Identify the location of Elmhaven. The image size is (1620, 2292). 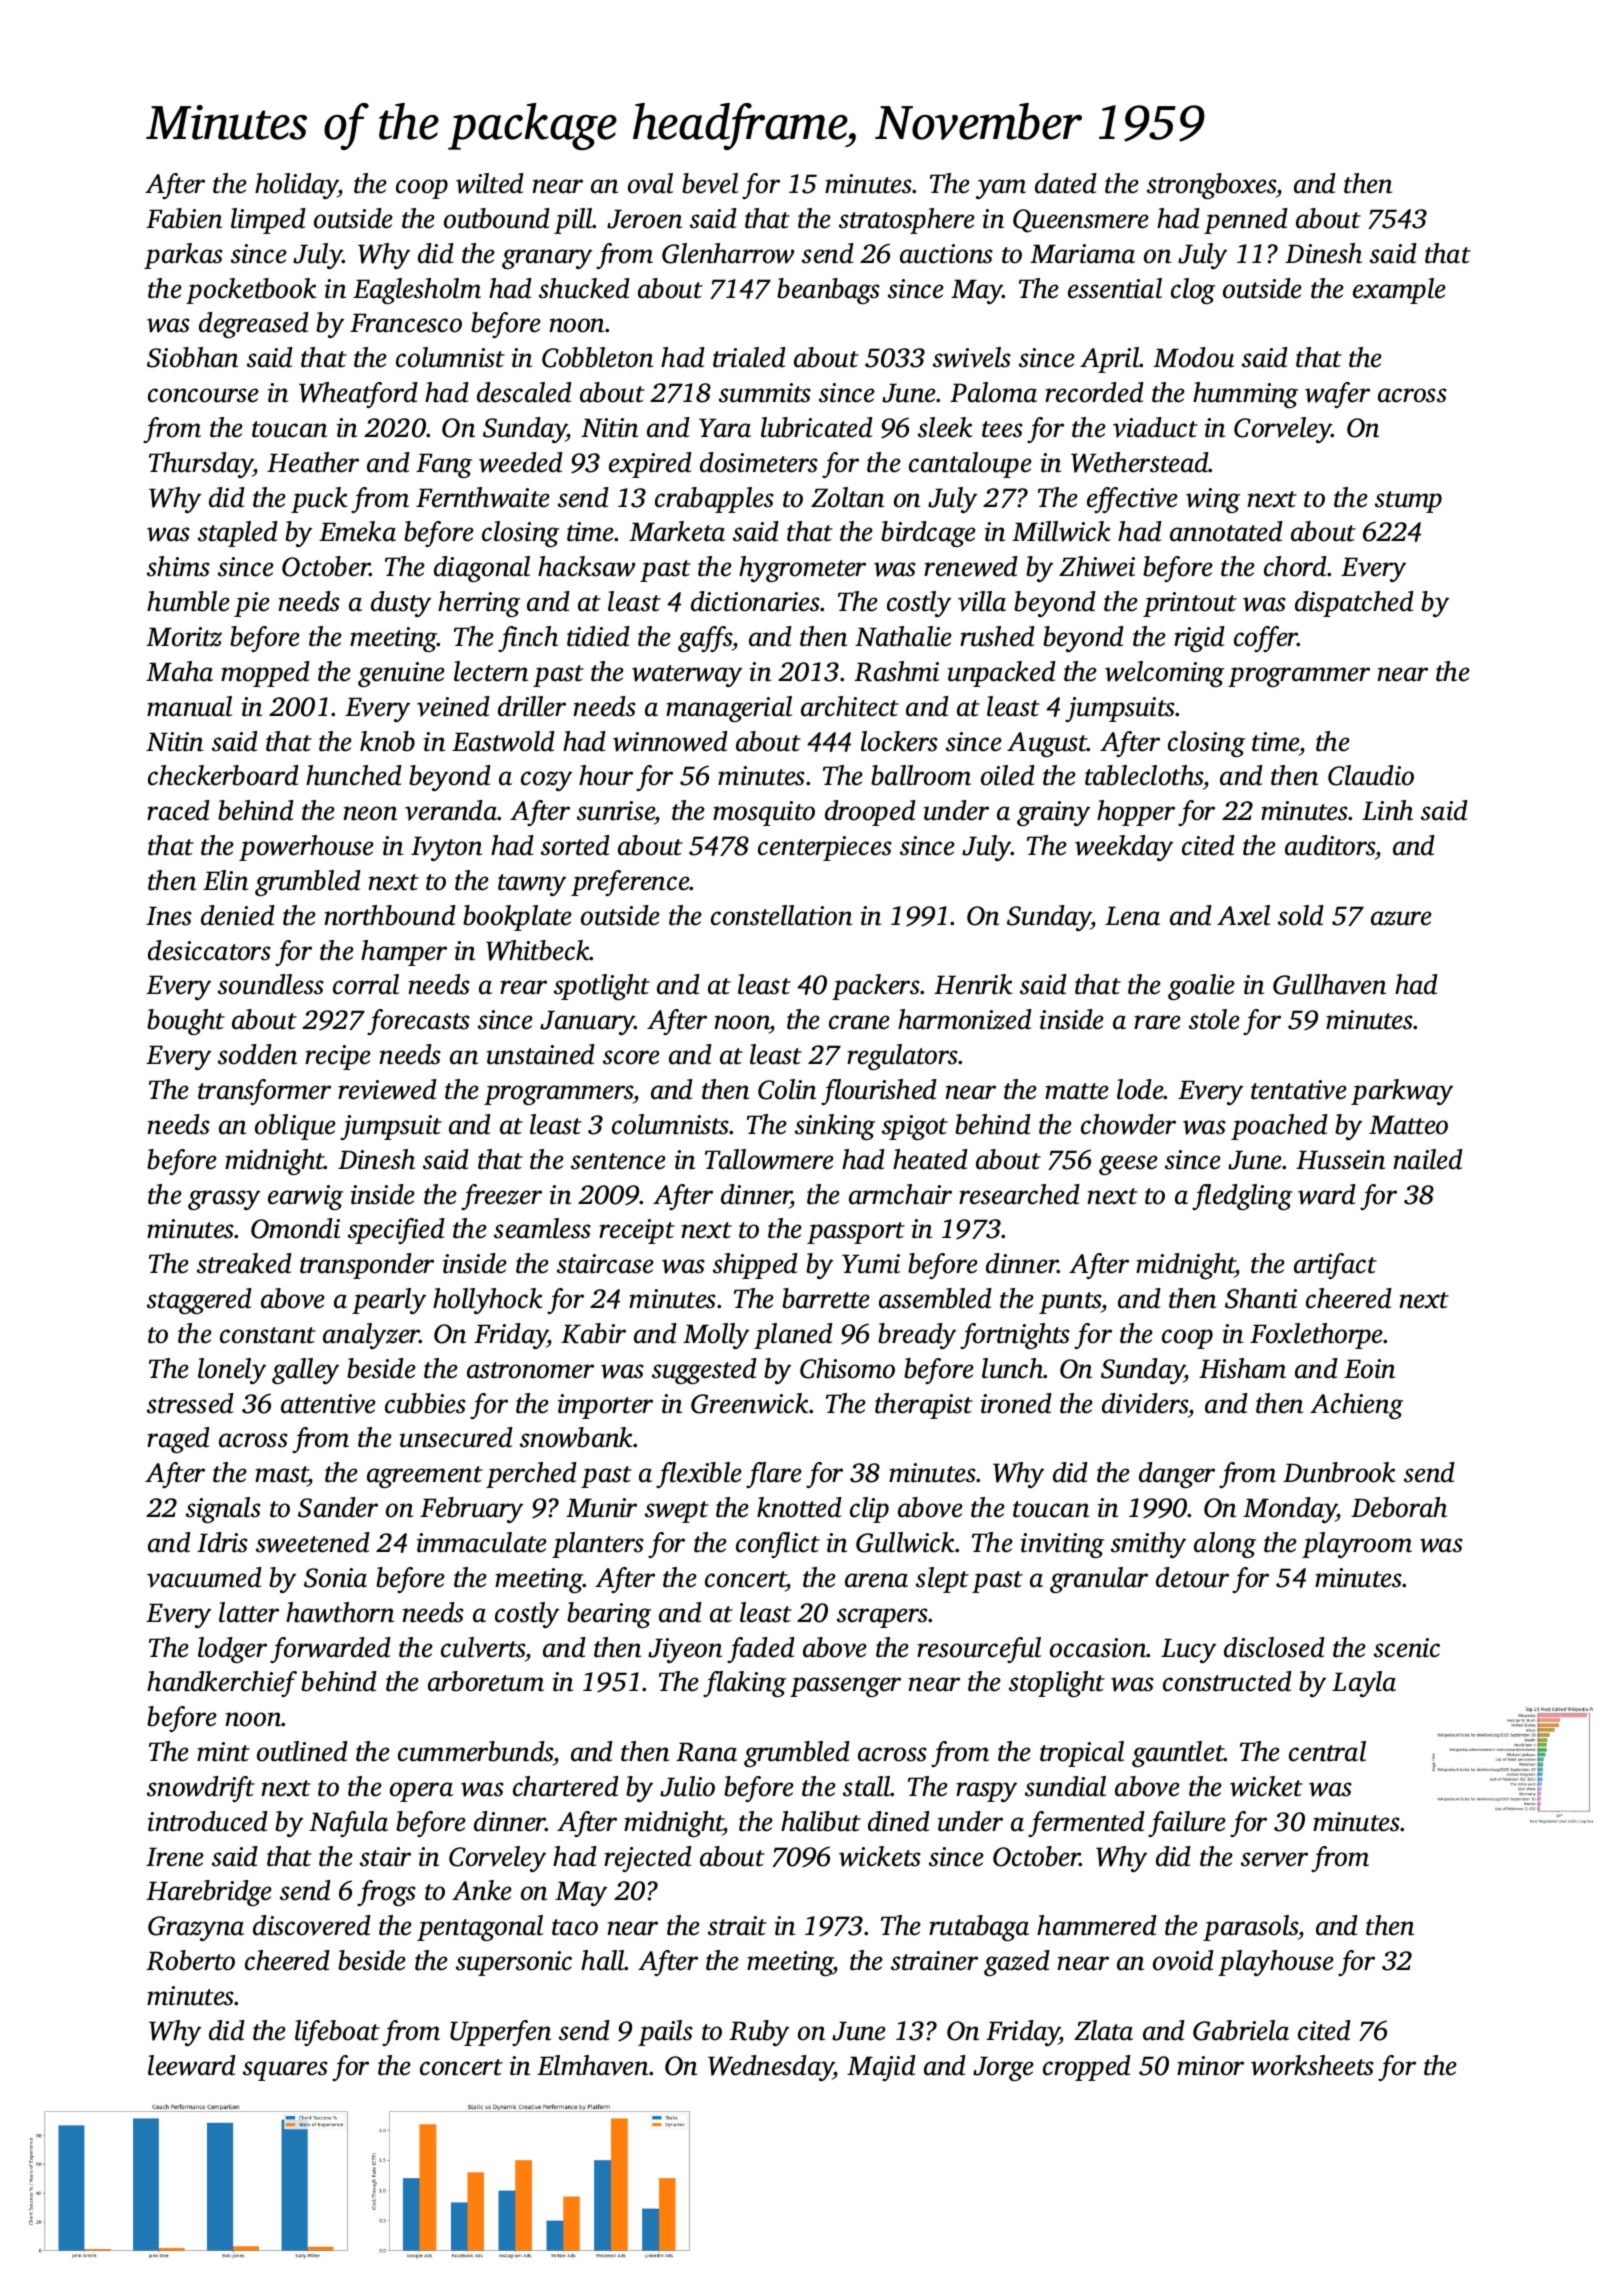
(592, 2065).
